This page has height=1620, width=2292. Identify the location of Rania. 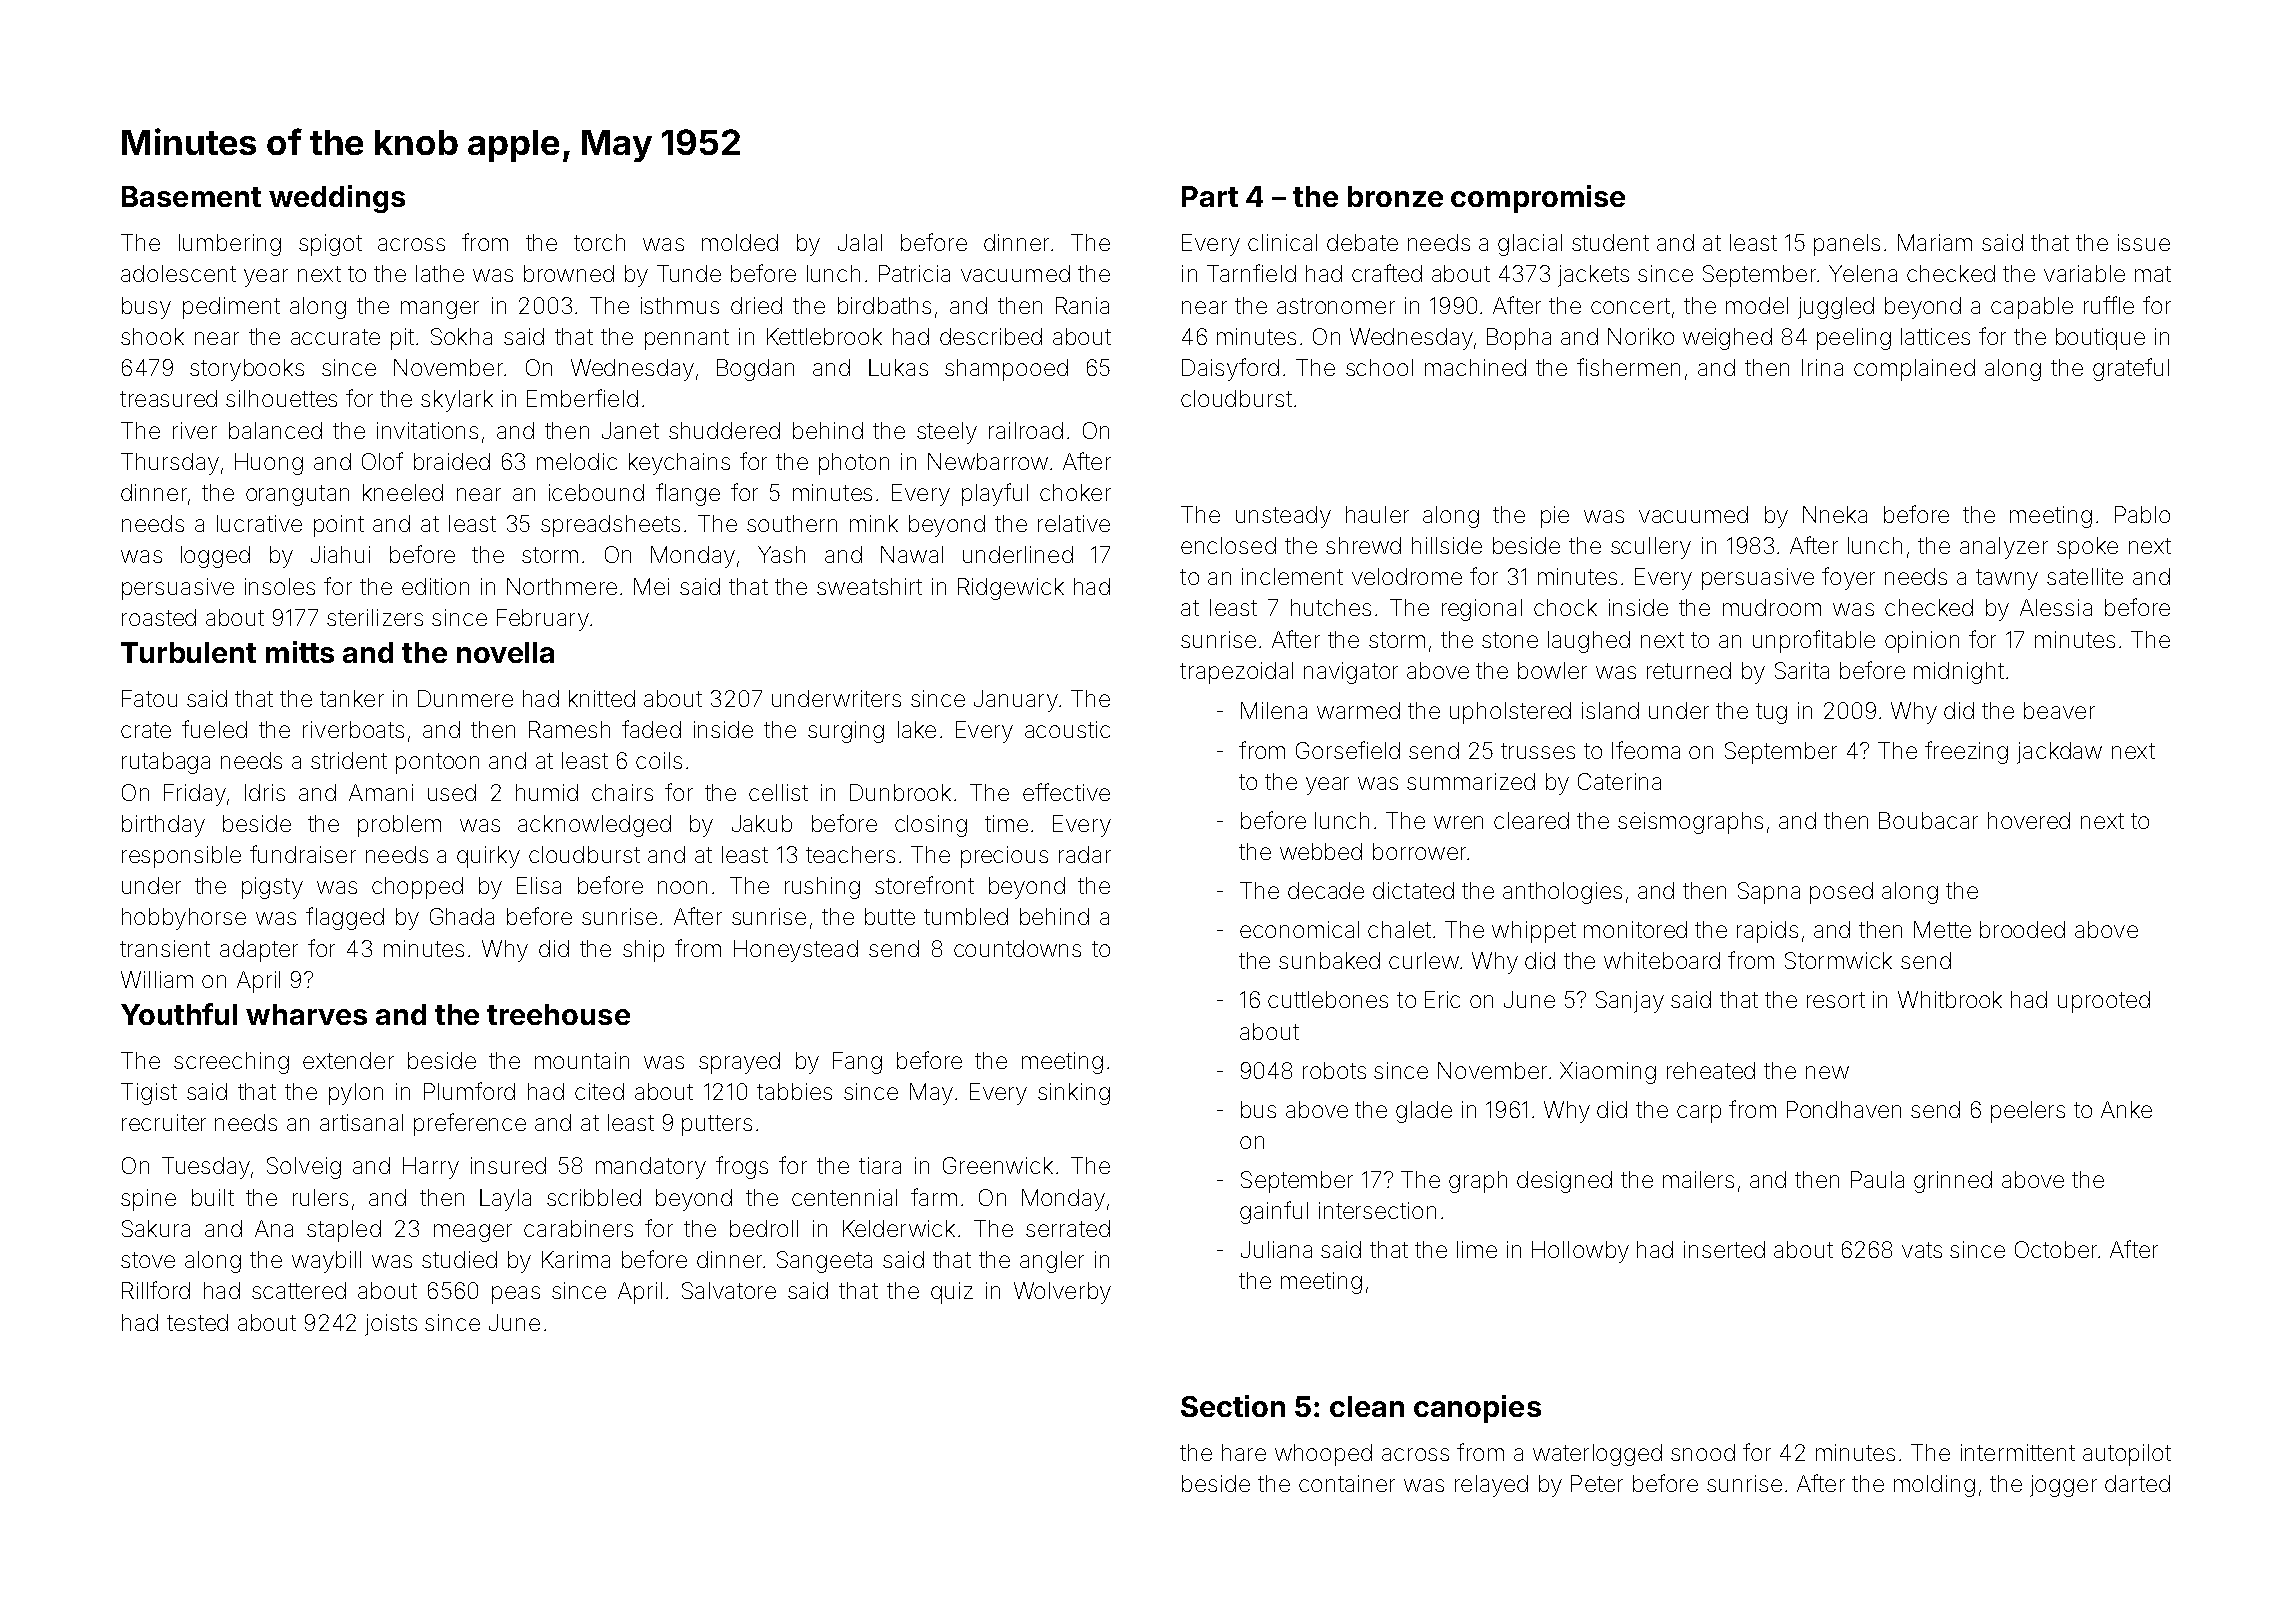
(1082, 305).
